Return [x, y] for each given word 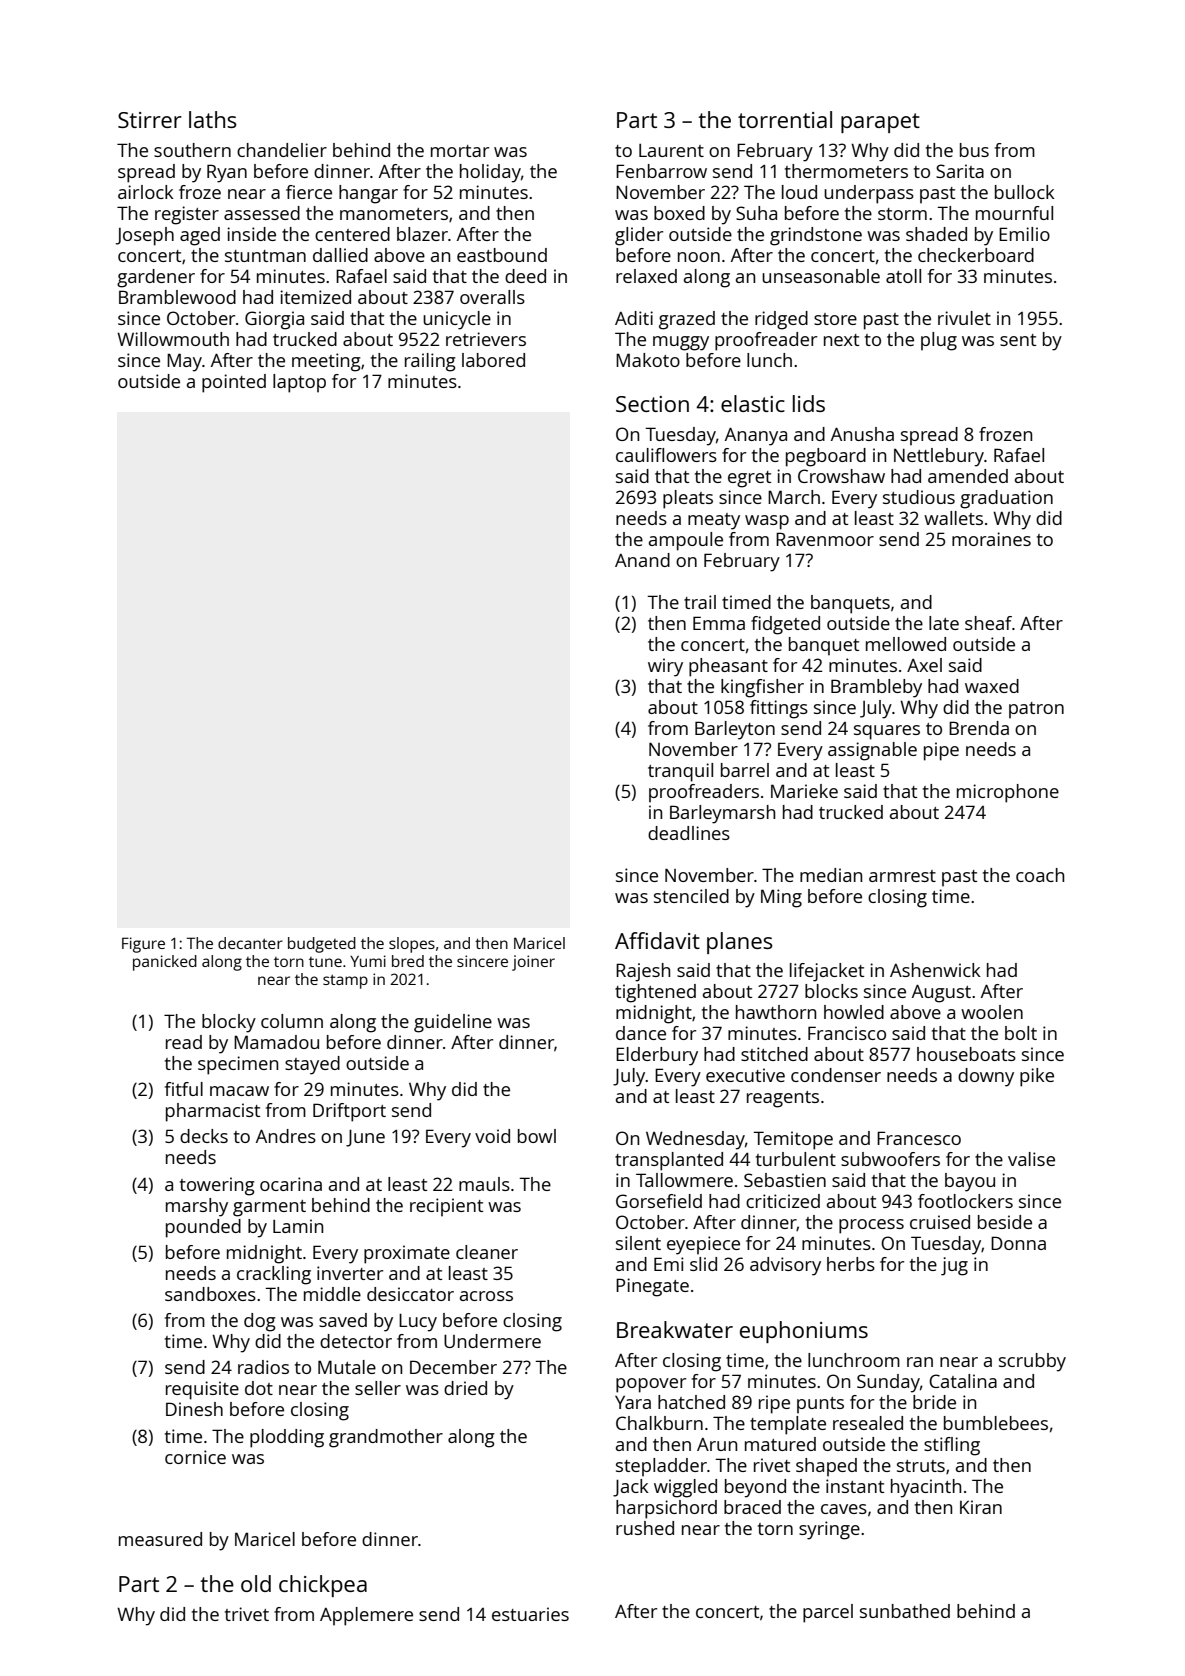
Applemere [366, 1616]
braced [752, 1507]
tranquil [680, 772]
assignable [872, 751]
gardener [156, 278]
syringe [829, 1530]
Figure [143, 945]
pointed [234, 383]
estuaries [530, 1614]
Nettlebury [939, 457]
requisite [202, 1390]
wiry [665, 667]
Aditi [634, 318]
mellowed [906, 644]
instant [855, 1486]
